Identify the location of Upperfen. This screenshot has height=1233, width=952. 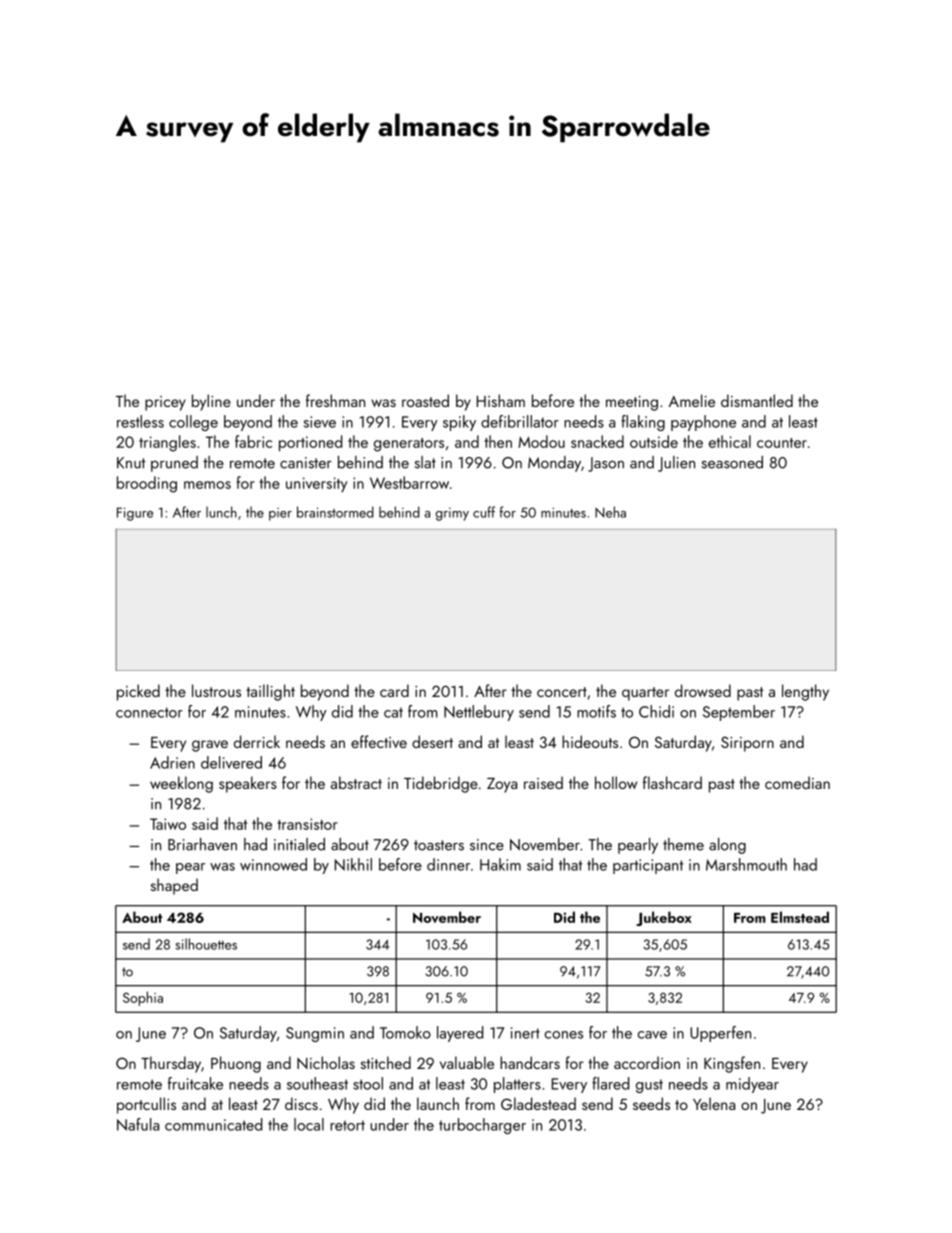
(720, 1034).
